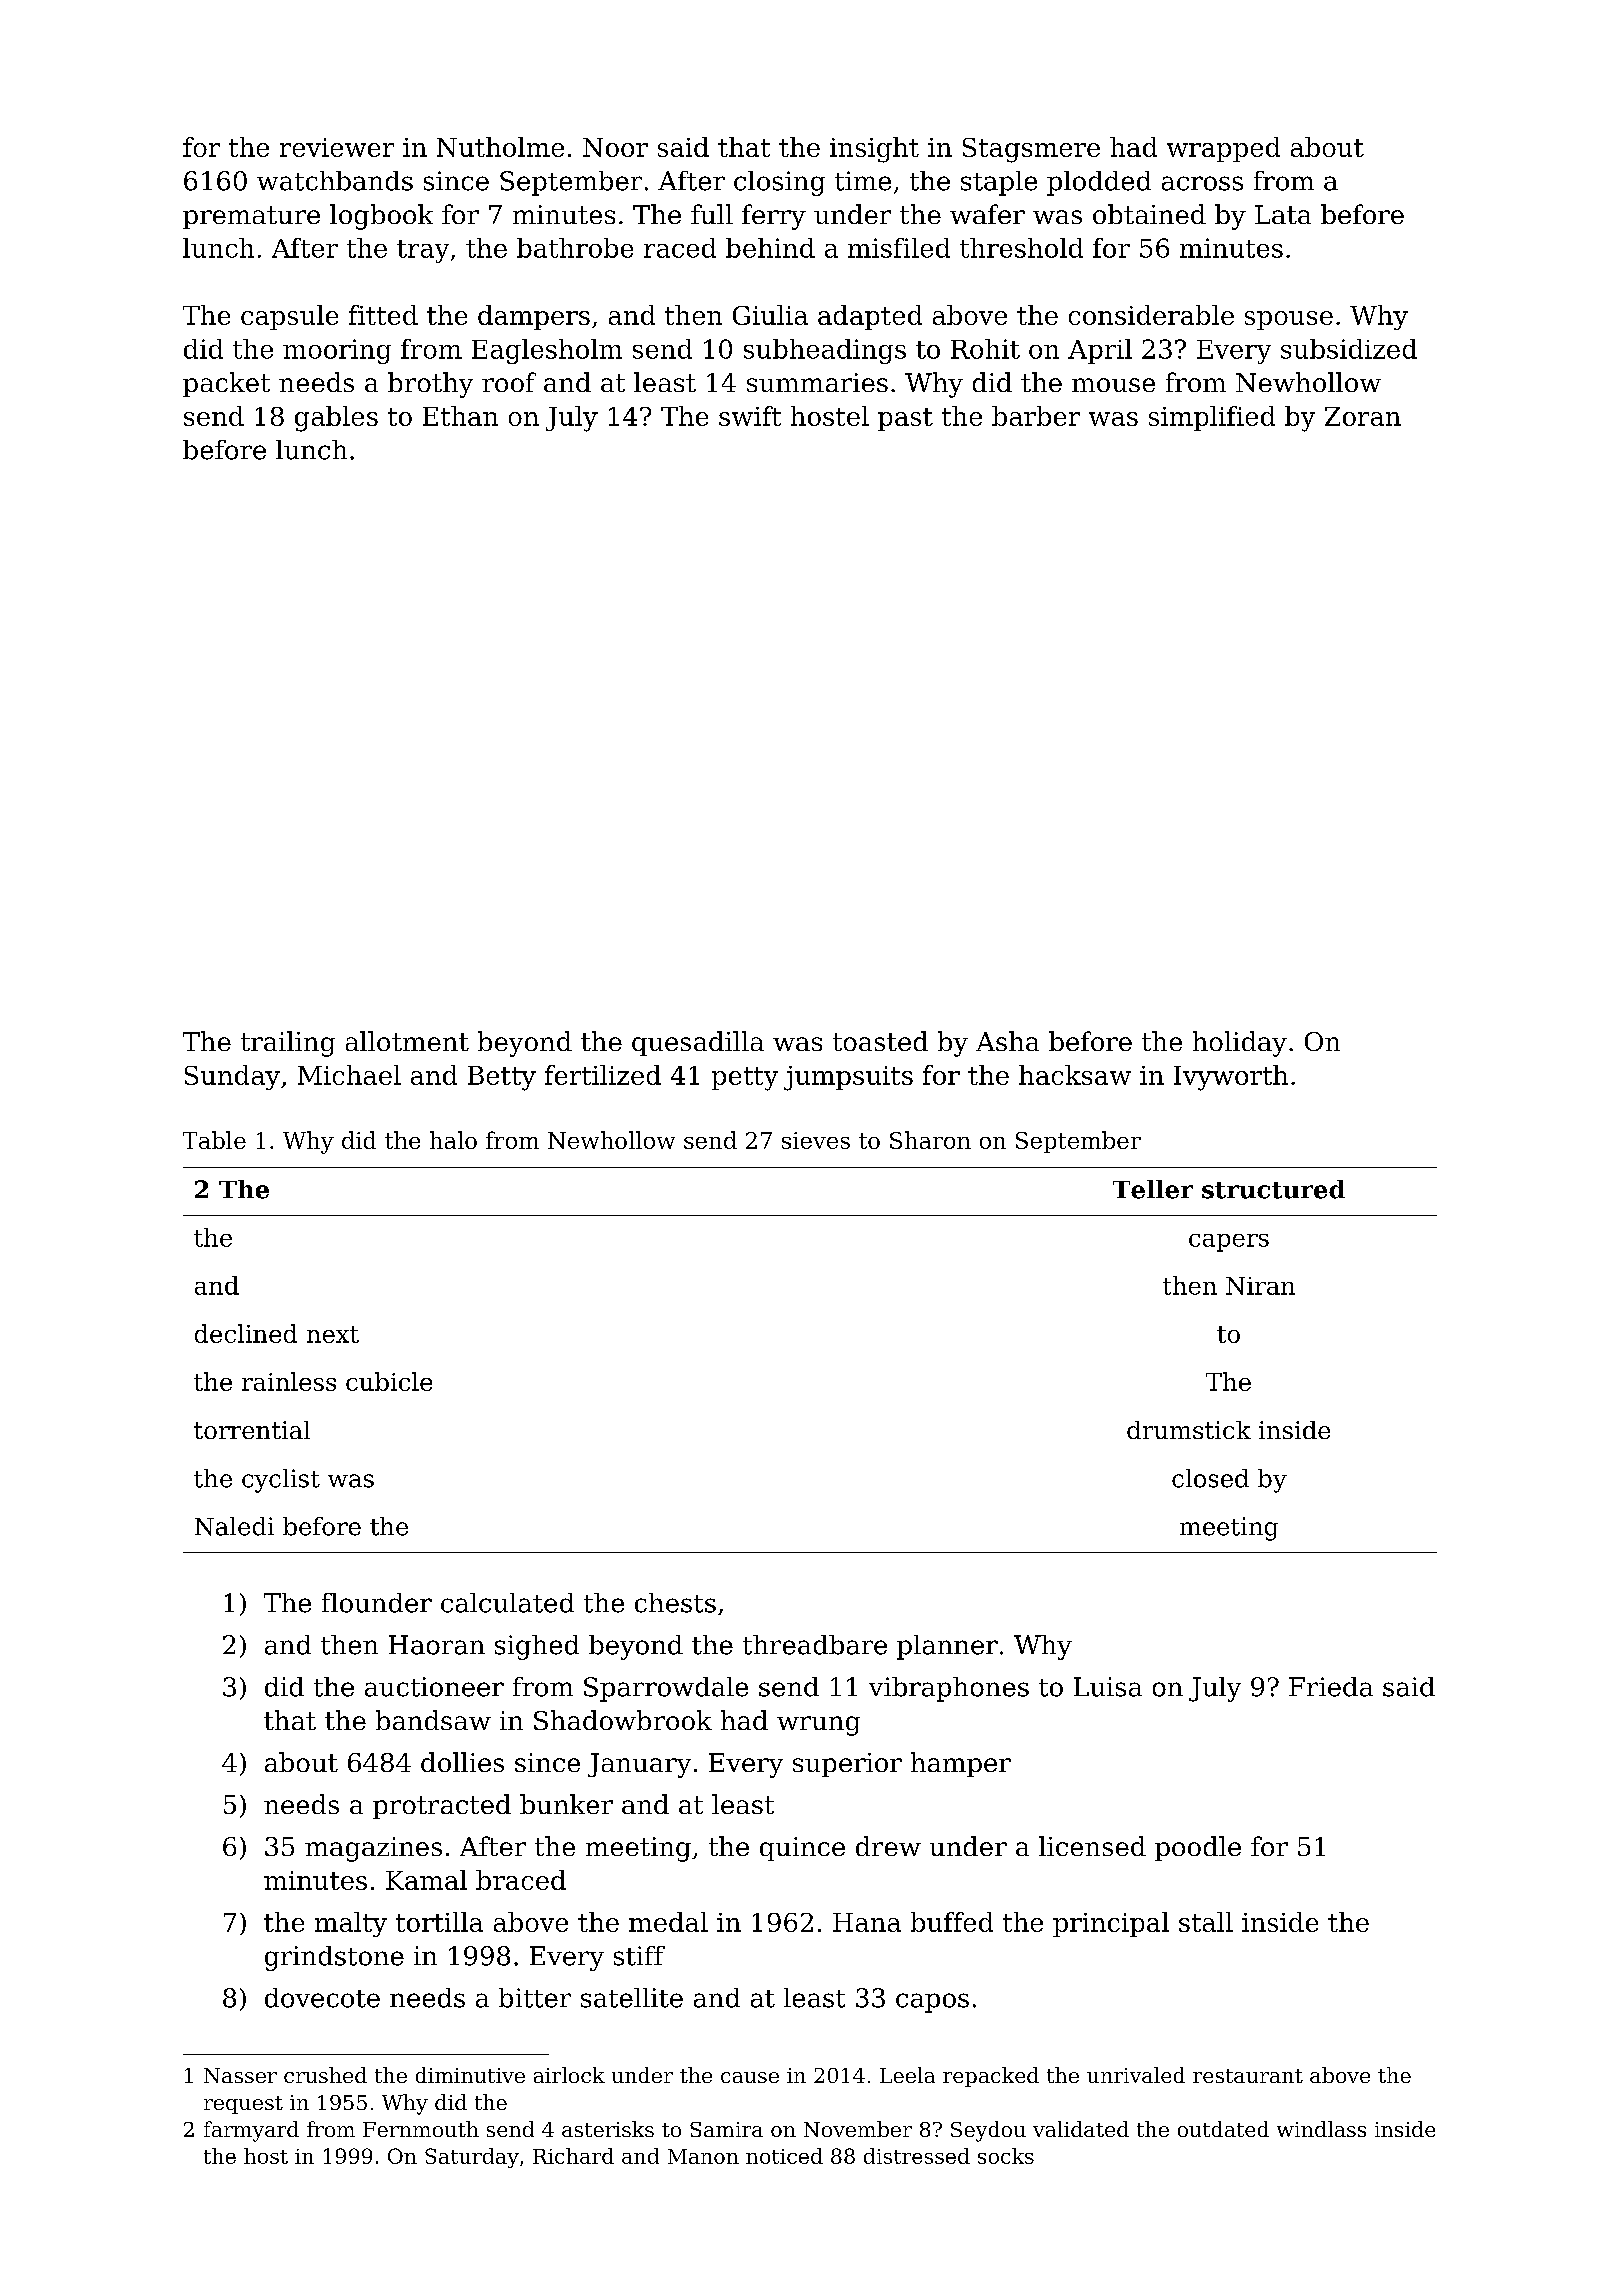  I want to click on sieves, so click(816, 1140).
